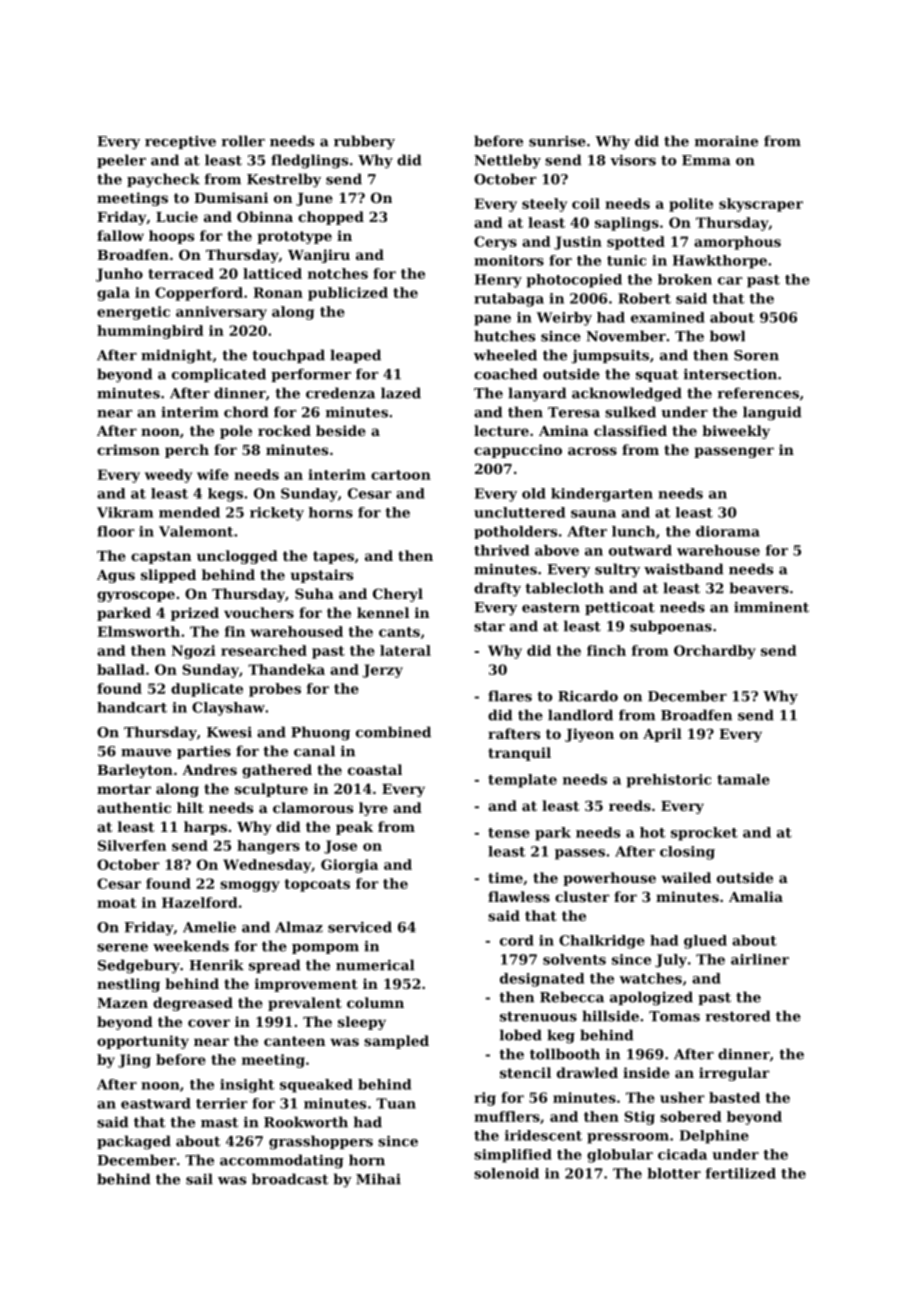  What do you see at coordinates (401, 393) in the screenshot?
I see `lazed` at bounding box center [401, 393].
